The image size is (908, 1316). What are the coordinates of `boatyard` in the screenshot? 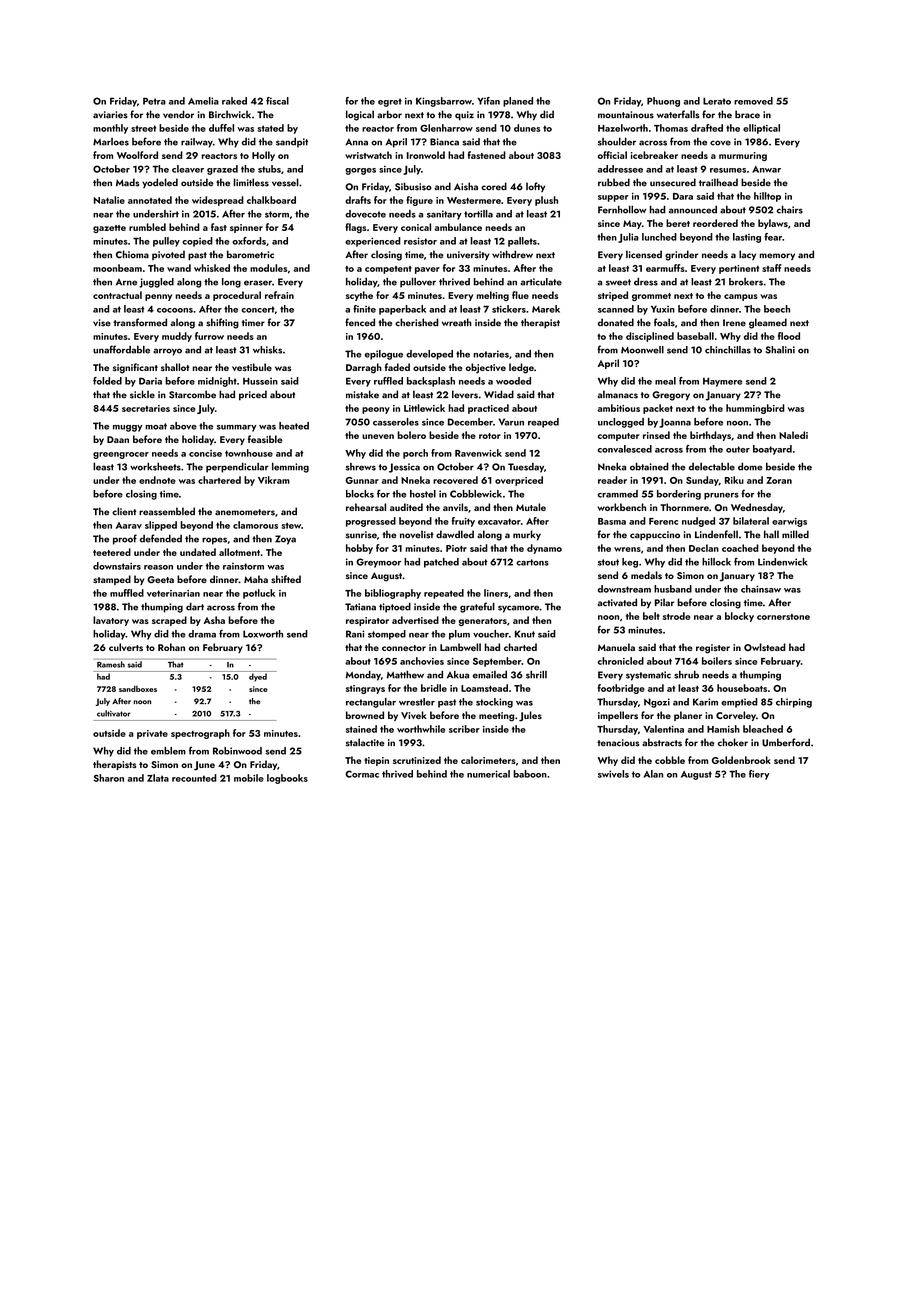 It's located at (772, 450).
